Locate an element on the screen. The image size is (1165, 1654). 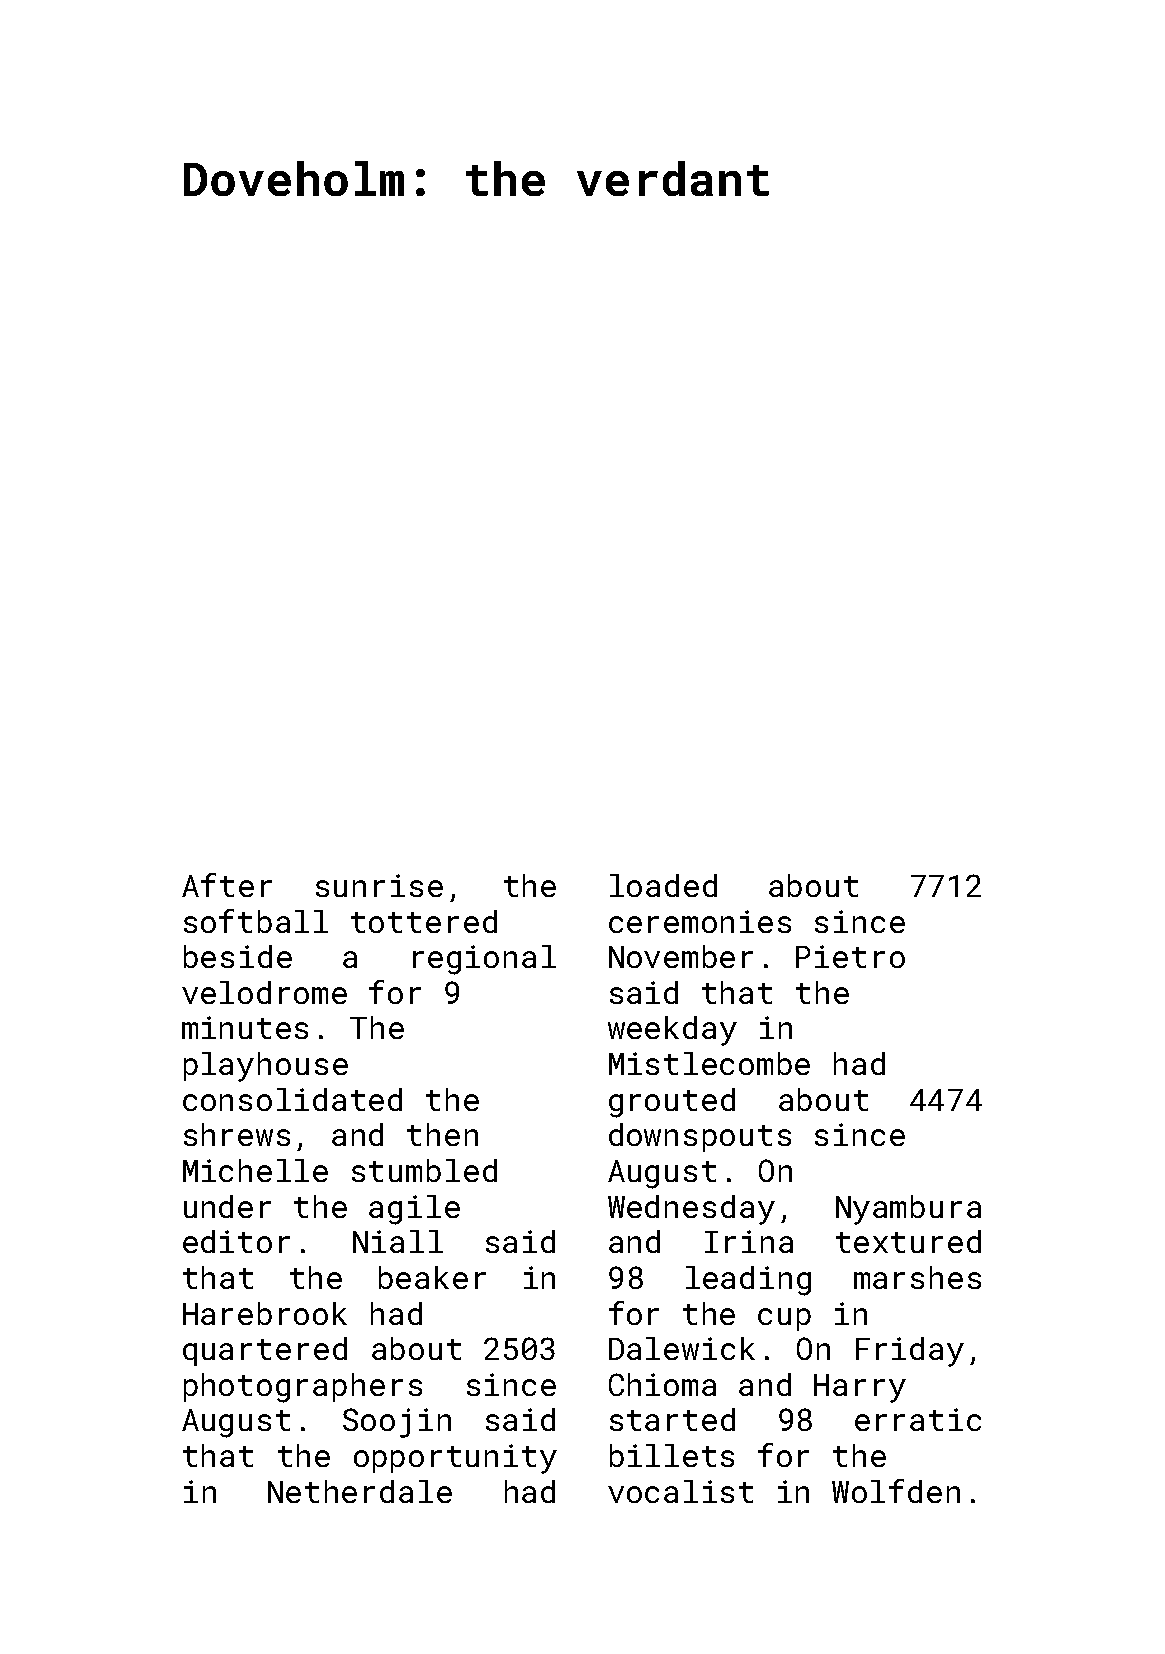
Netherdale is located at coordinates (360, 1491).
